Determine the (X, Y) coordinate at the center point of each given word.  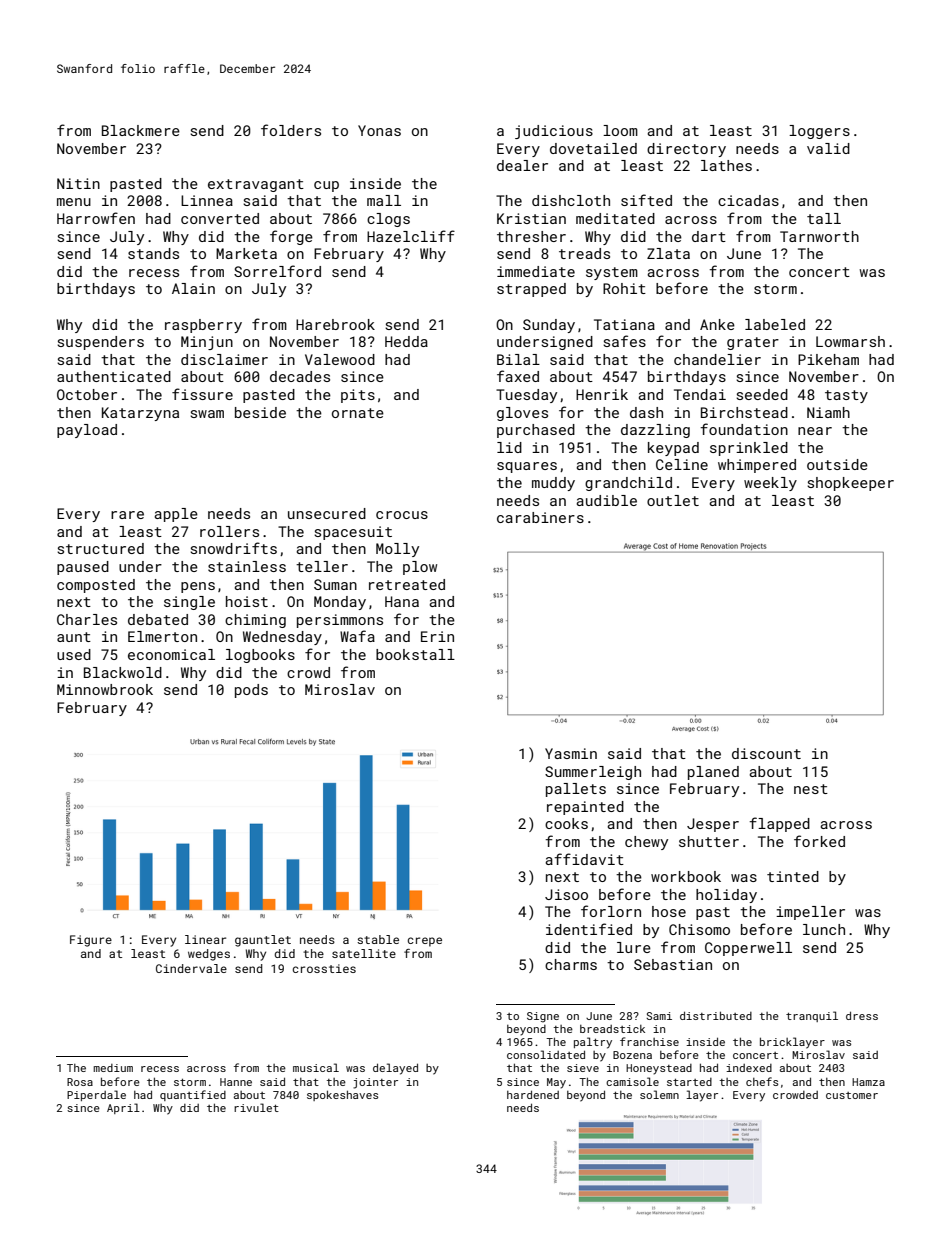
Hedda (406, 341)
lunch (824, 929)
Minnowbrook (105, 689)
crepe (425, 942)
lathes (726, 165)
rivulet (256, 1107)
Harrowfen (96, 218)
